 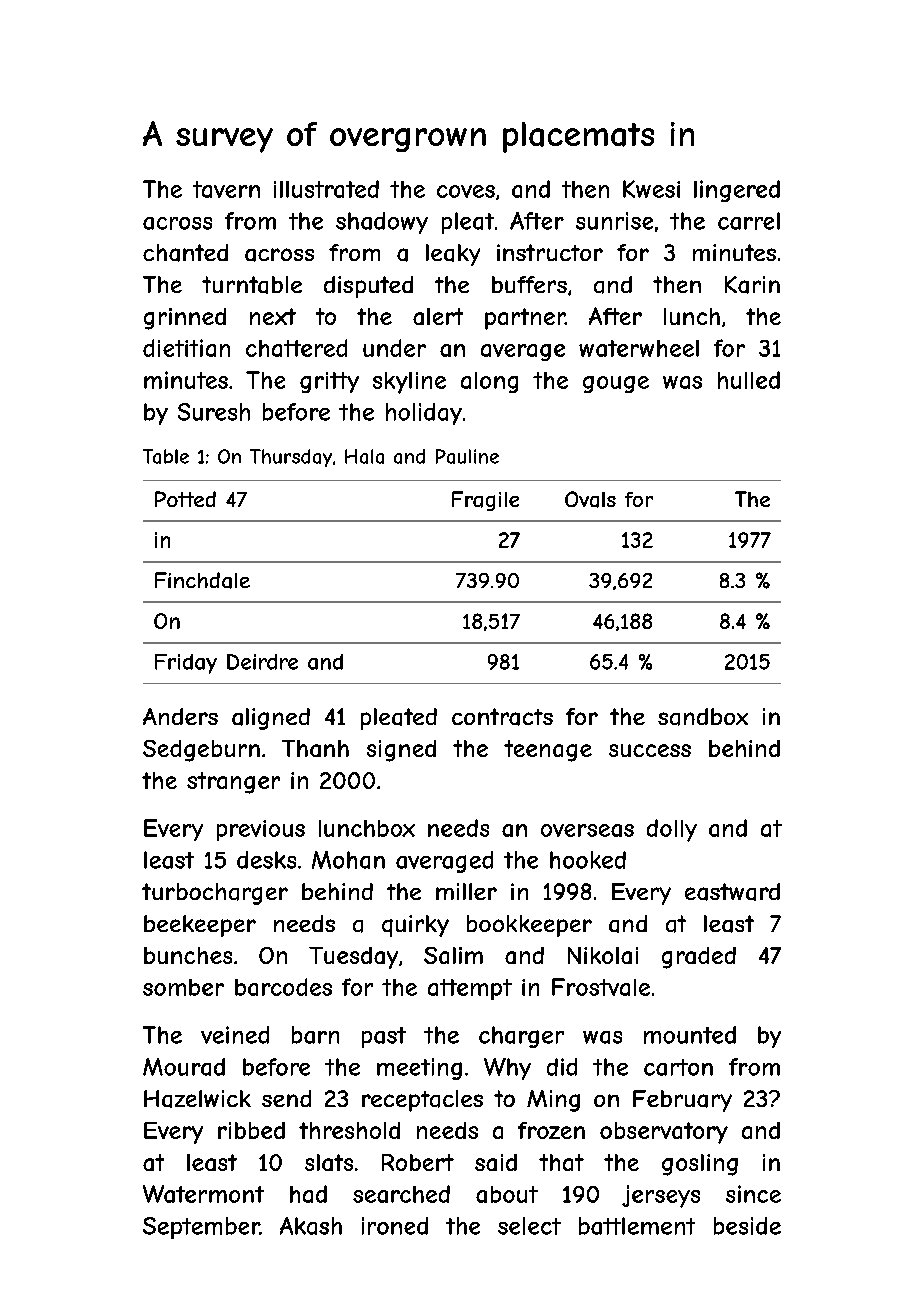 What do you see at coordinates (639, 348) in the document?
I see `waterwheel` at bounding box center [639, 348].
